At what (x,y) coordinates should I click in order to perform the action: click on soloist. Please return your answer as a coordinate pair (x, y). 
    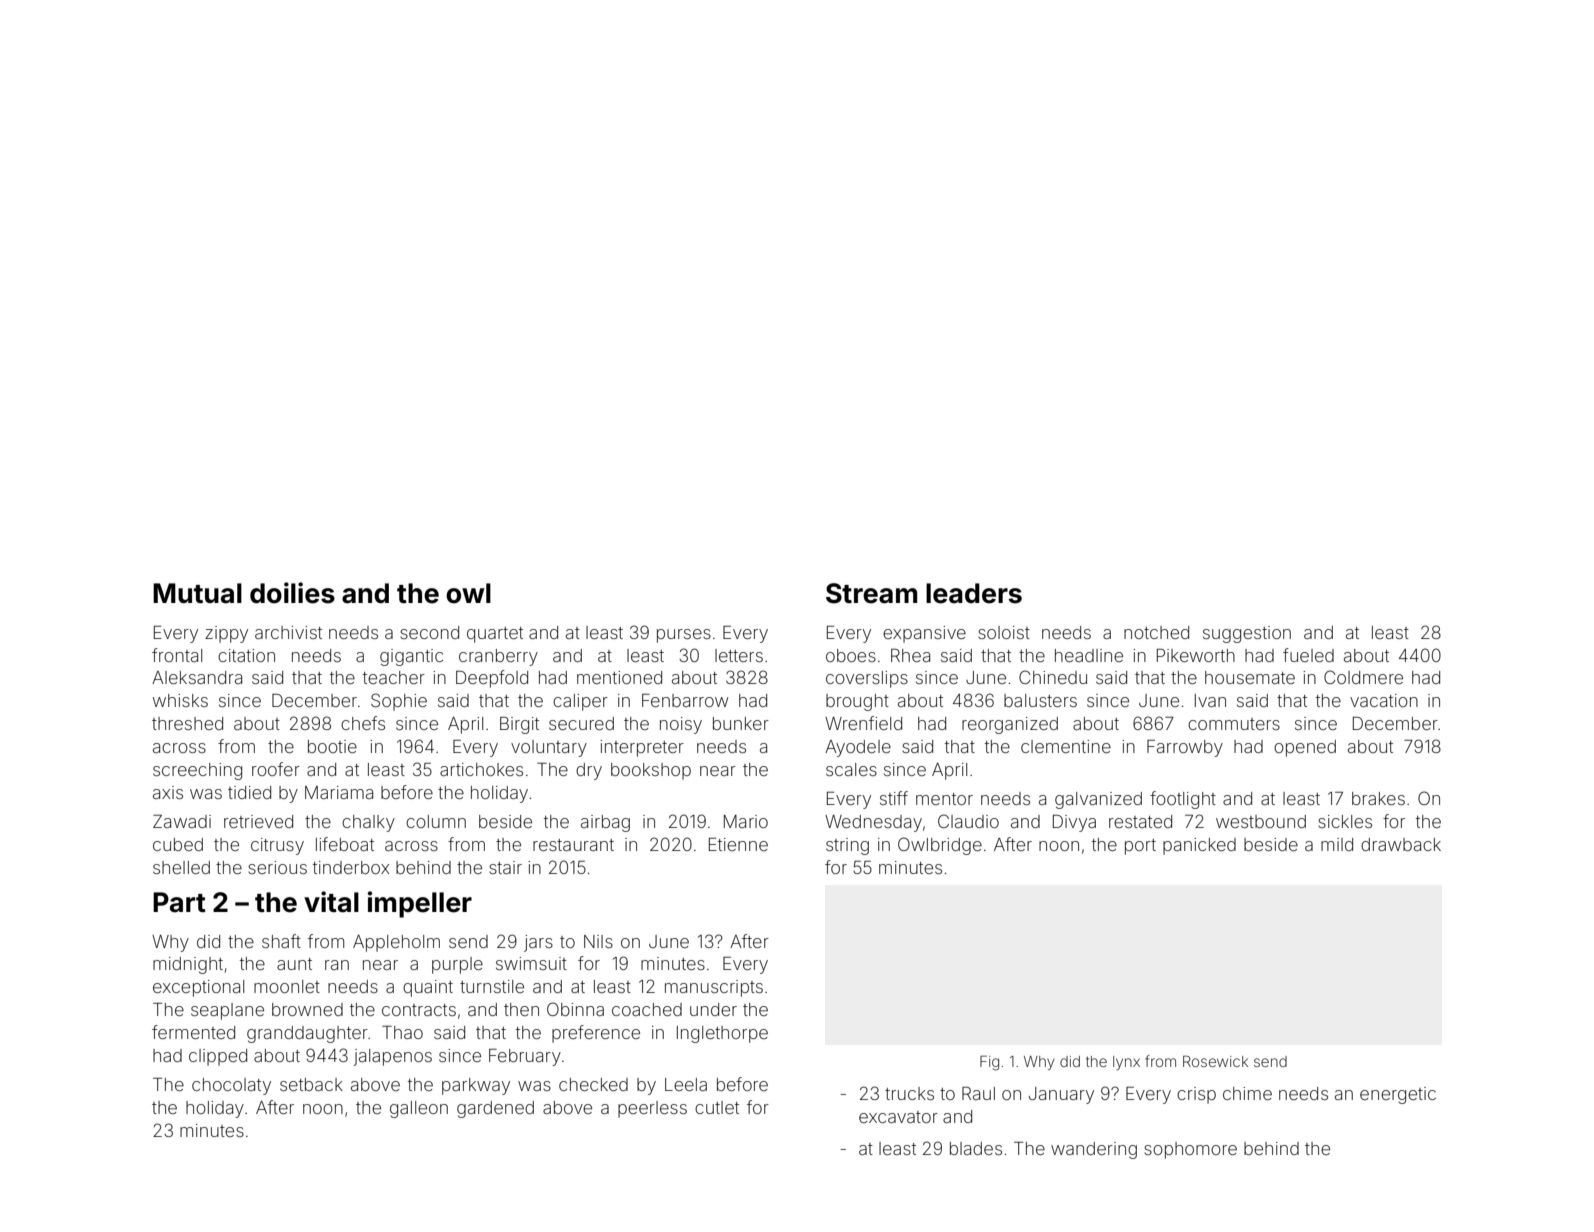
    Looking at the image, I should click on (1004, 632).
